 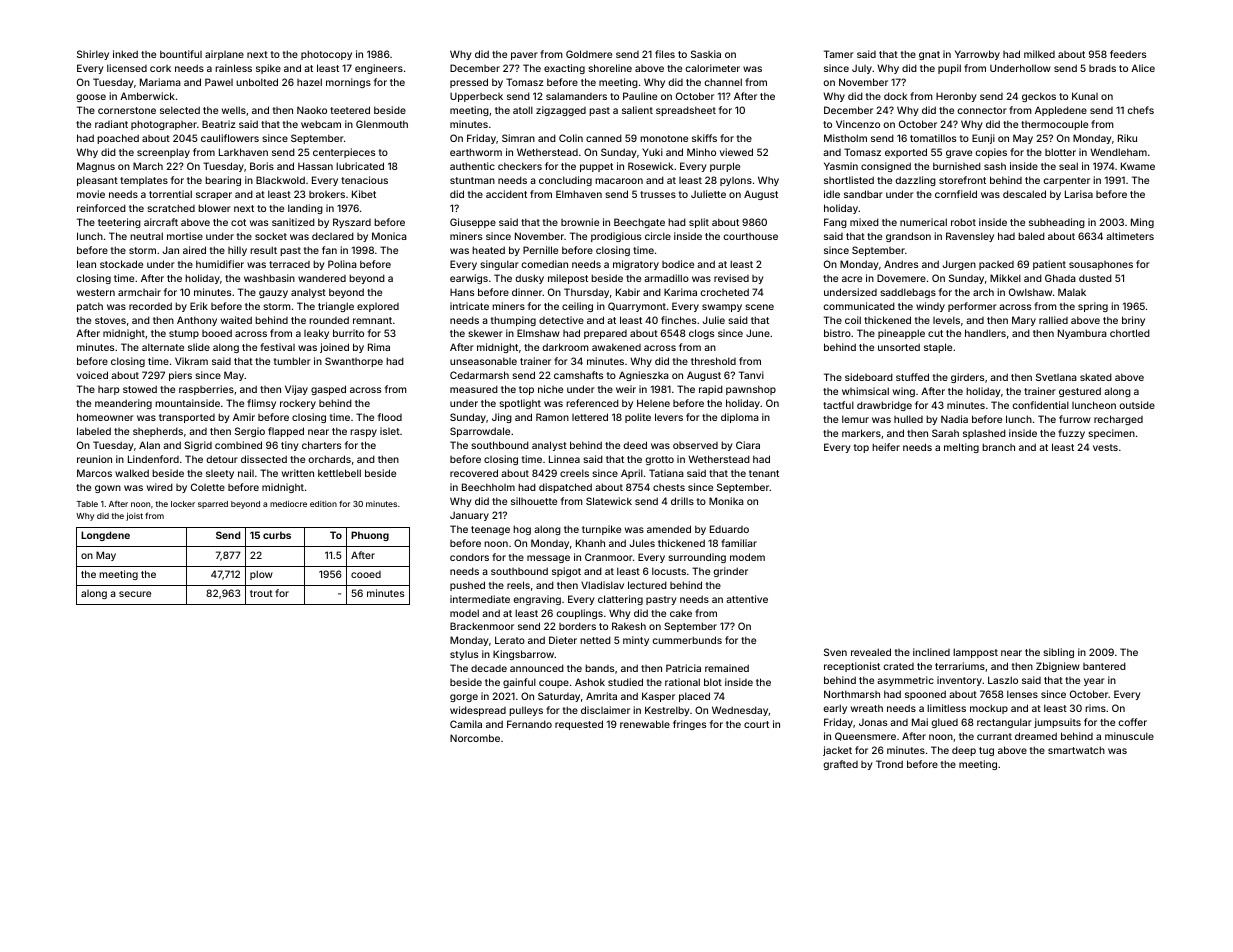 I want to click on recharged, so click(x=1118, y=420).
